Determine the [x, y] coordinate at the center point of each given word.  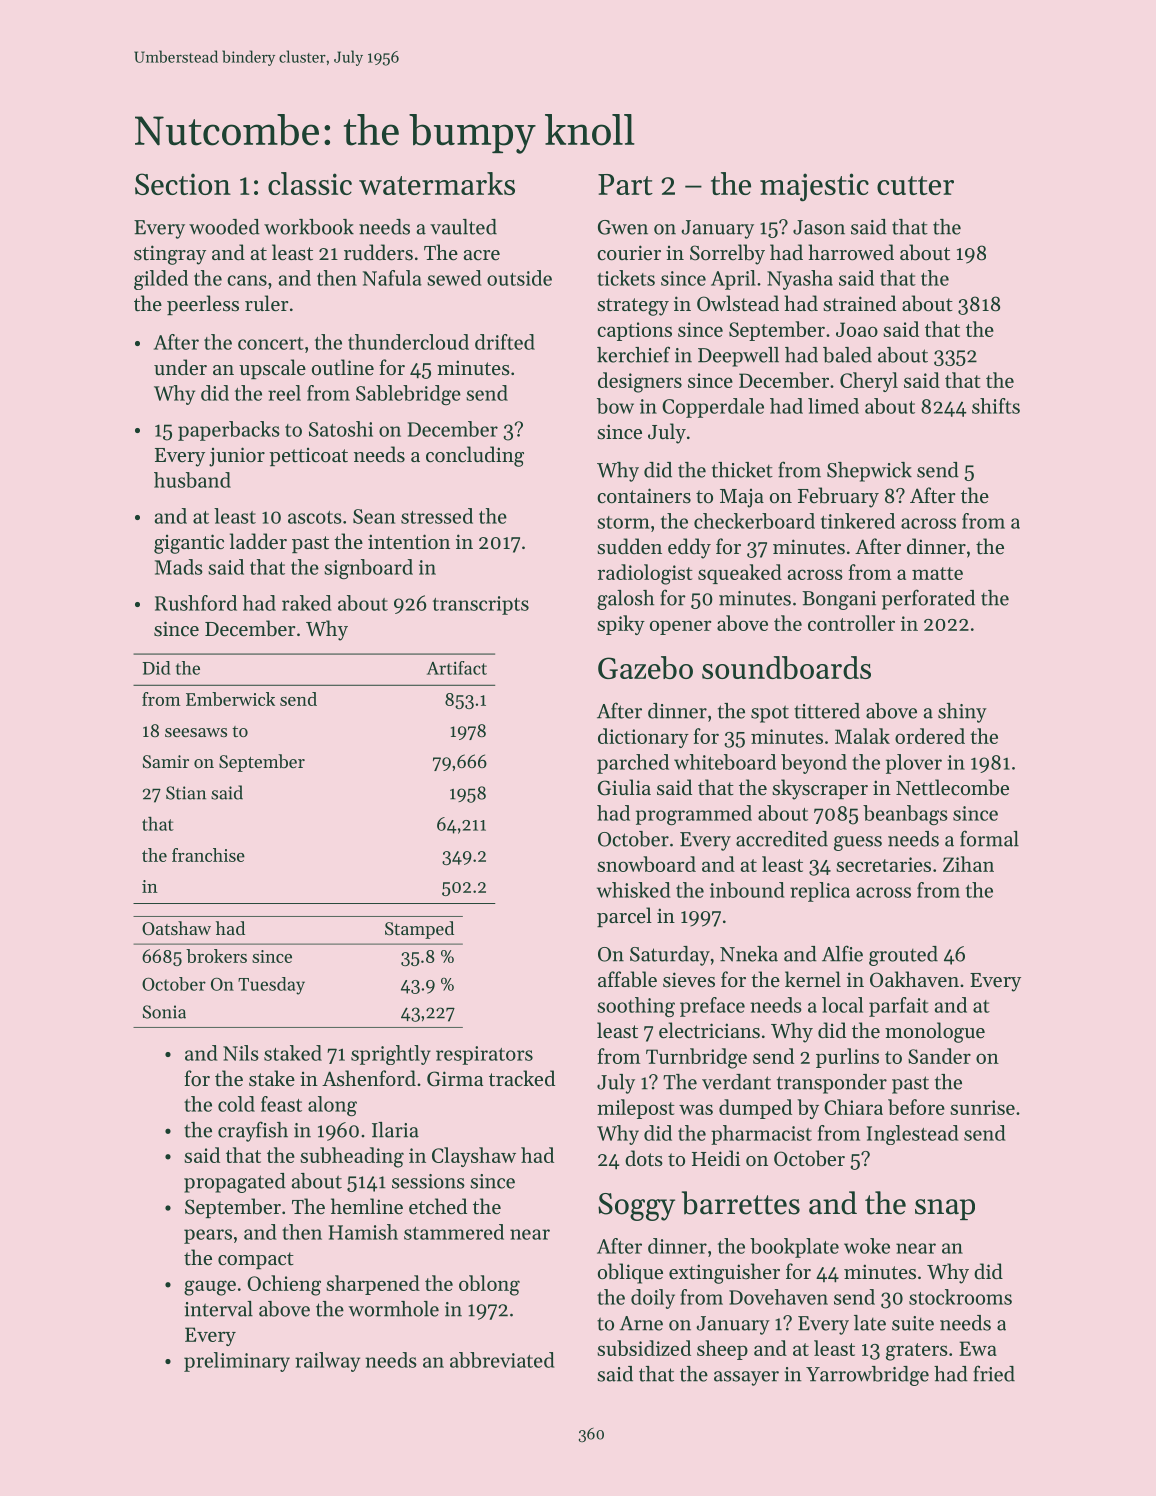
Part [625, 184]
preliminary [237, 1362]
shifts [996, 406]
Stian [186, 793]
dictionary [643, 738]
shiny [962, 713]
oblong [489, 1285]
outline [343, 367]
